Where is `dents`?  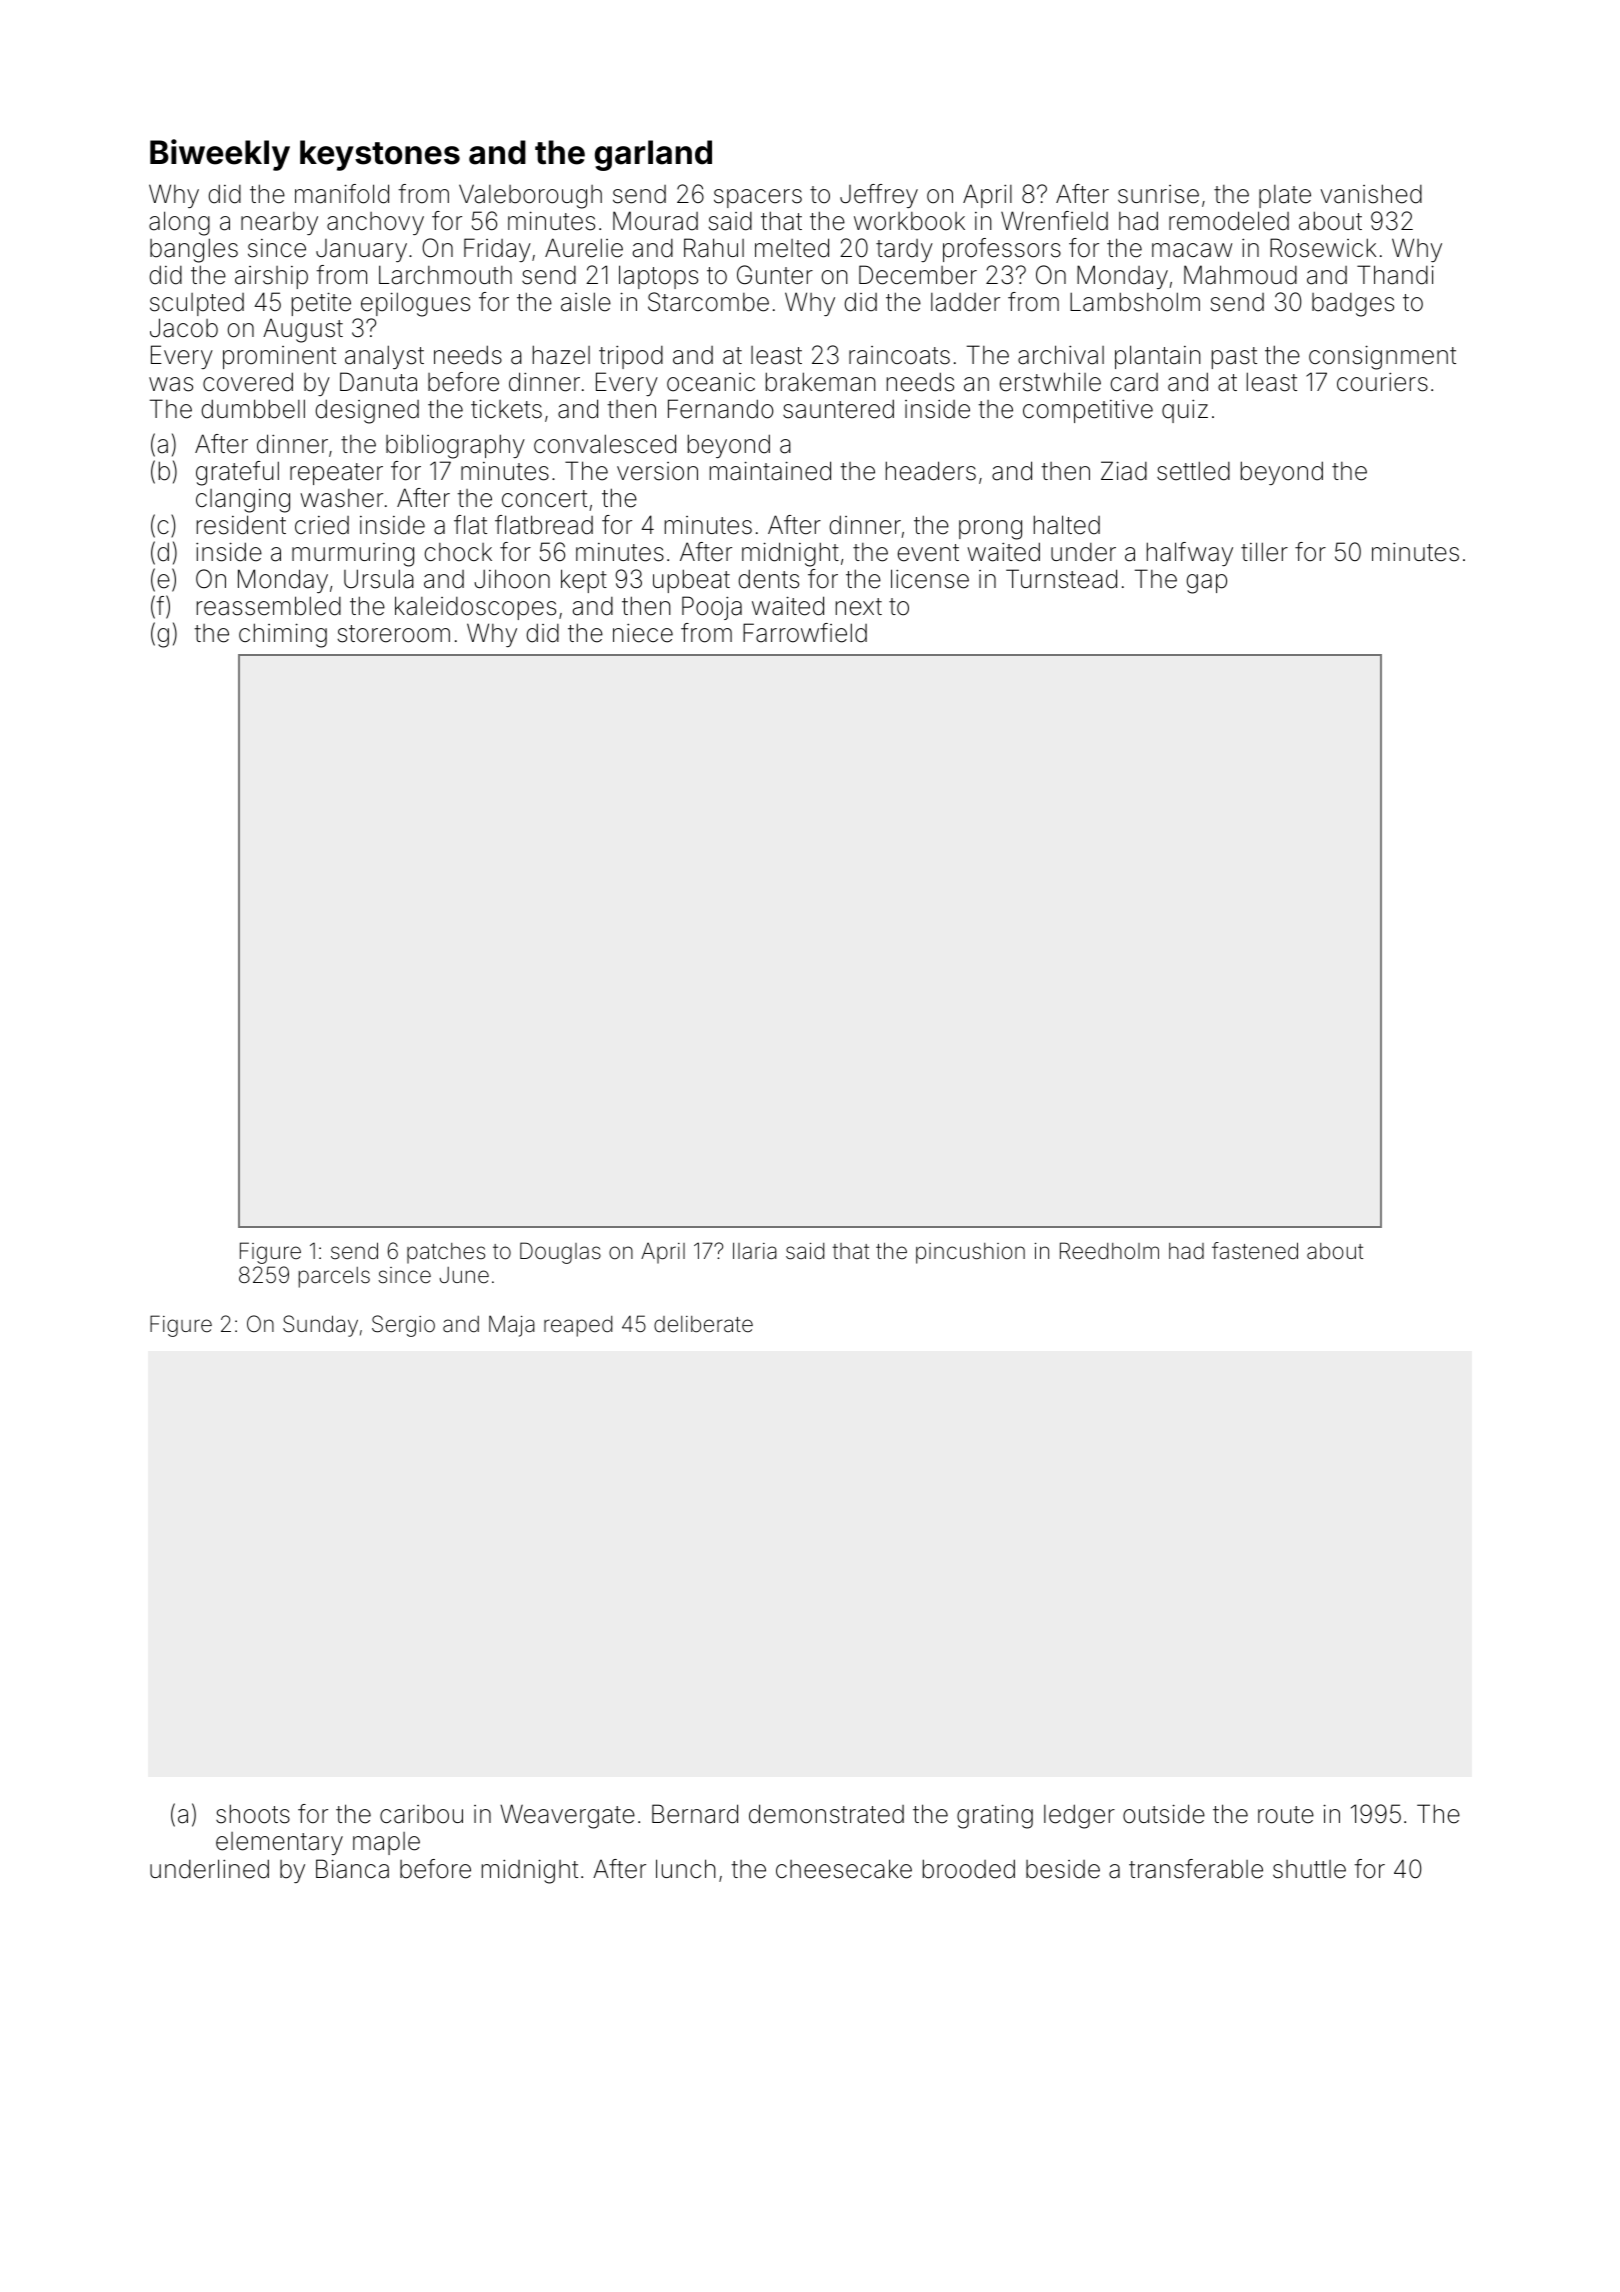
dents is located at coordinates (769, 579).
